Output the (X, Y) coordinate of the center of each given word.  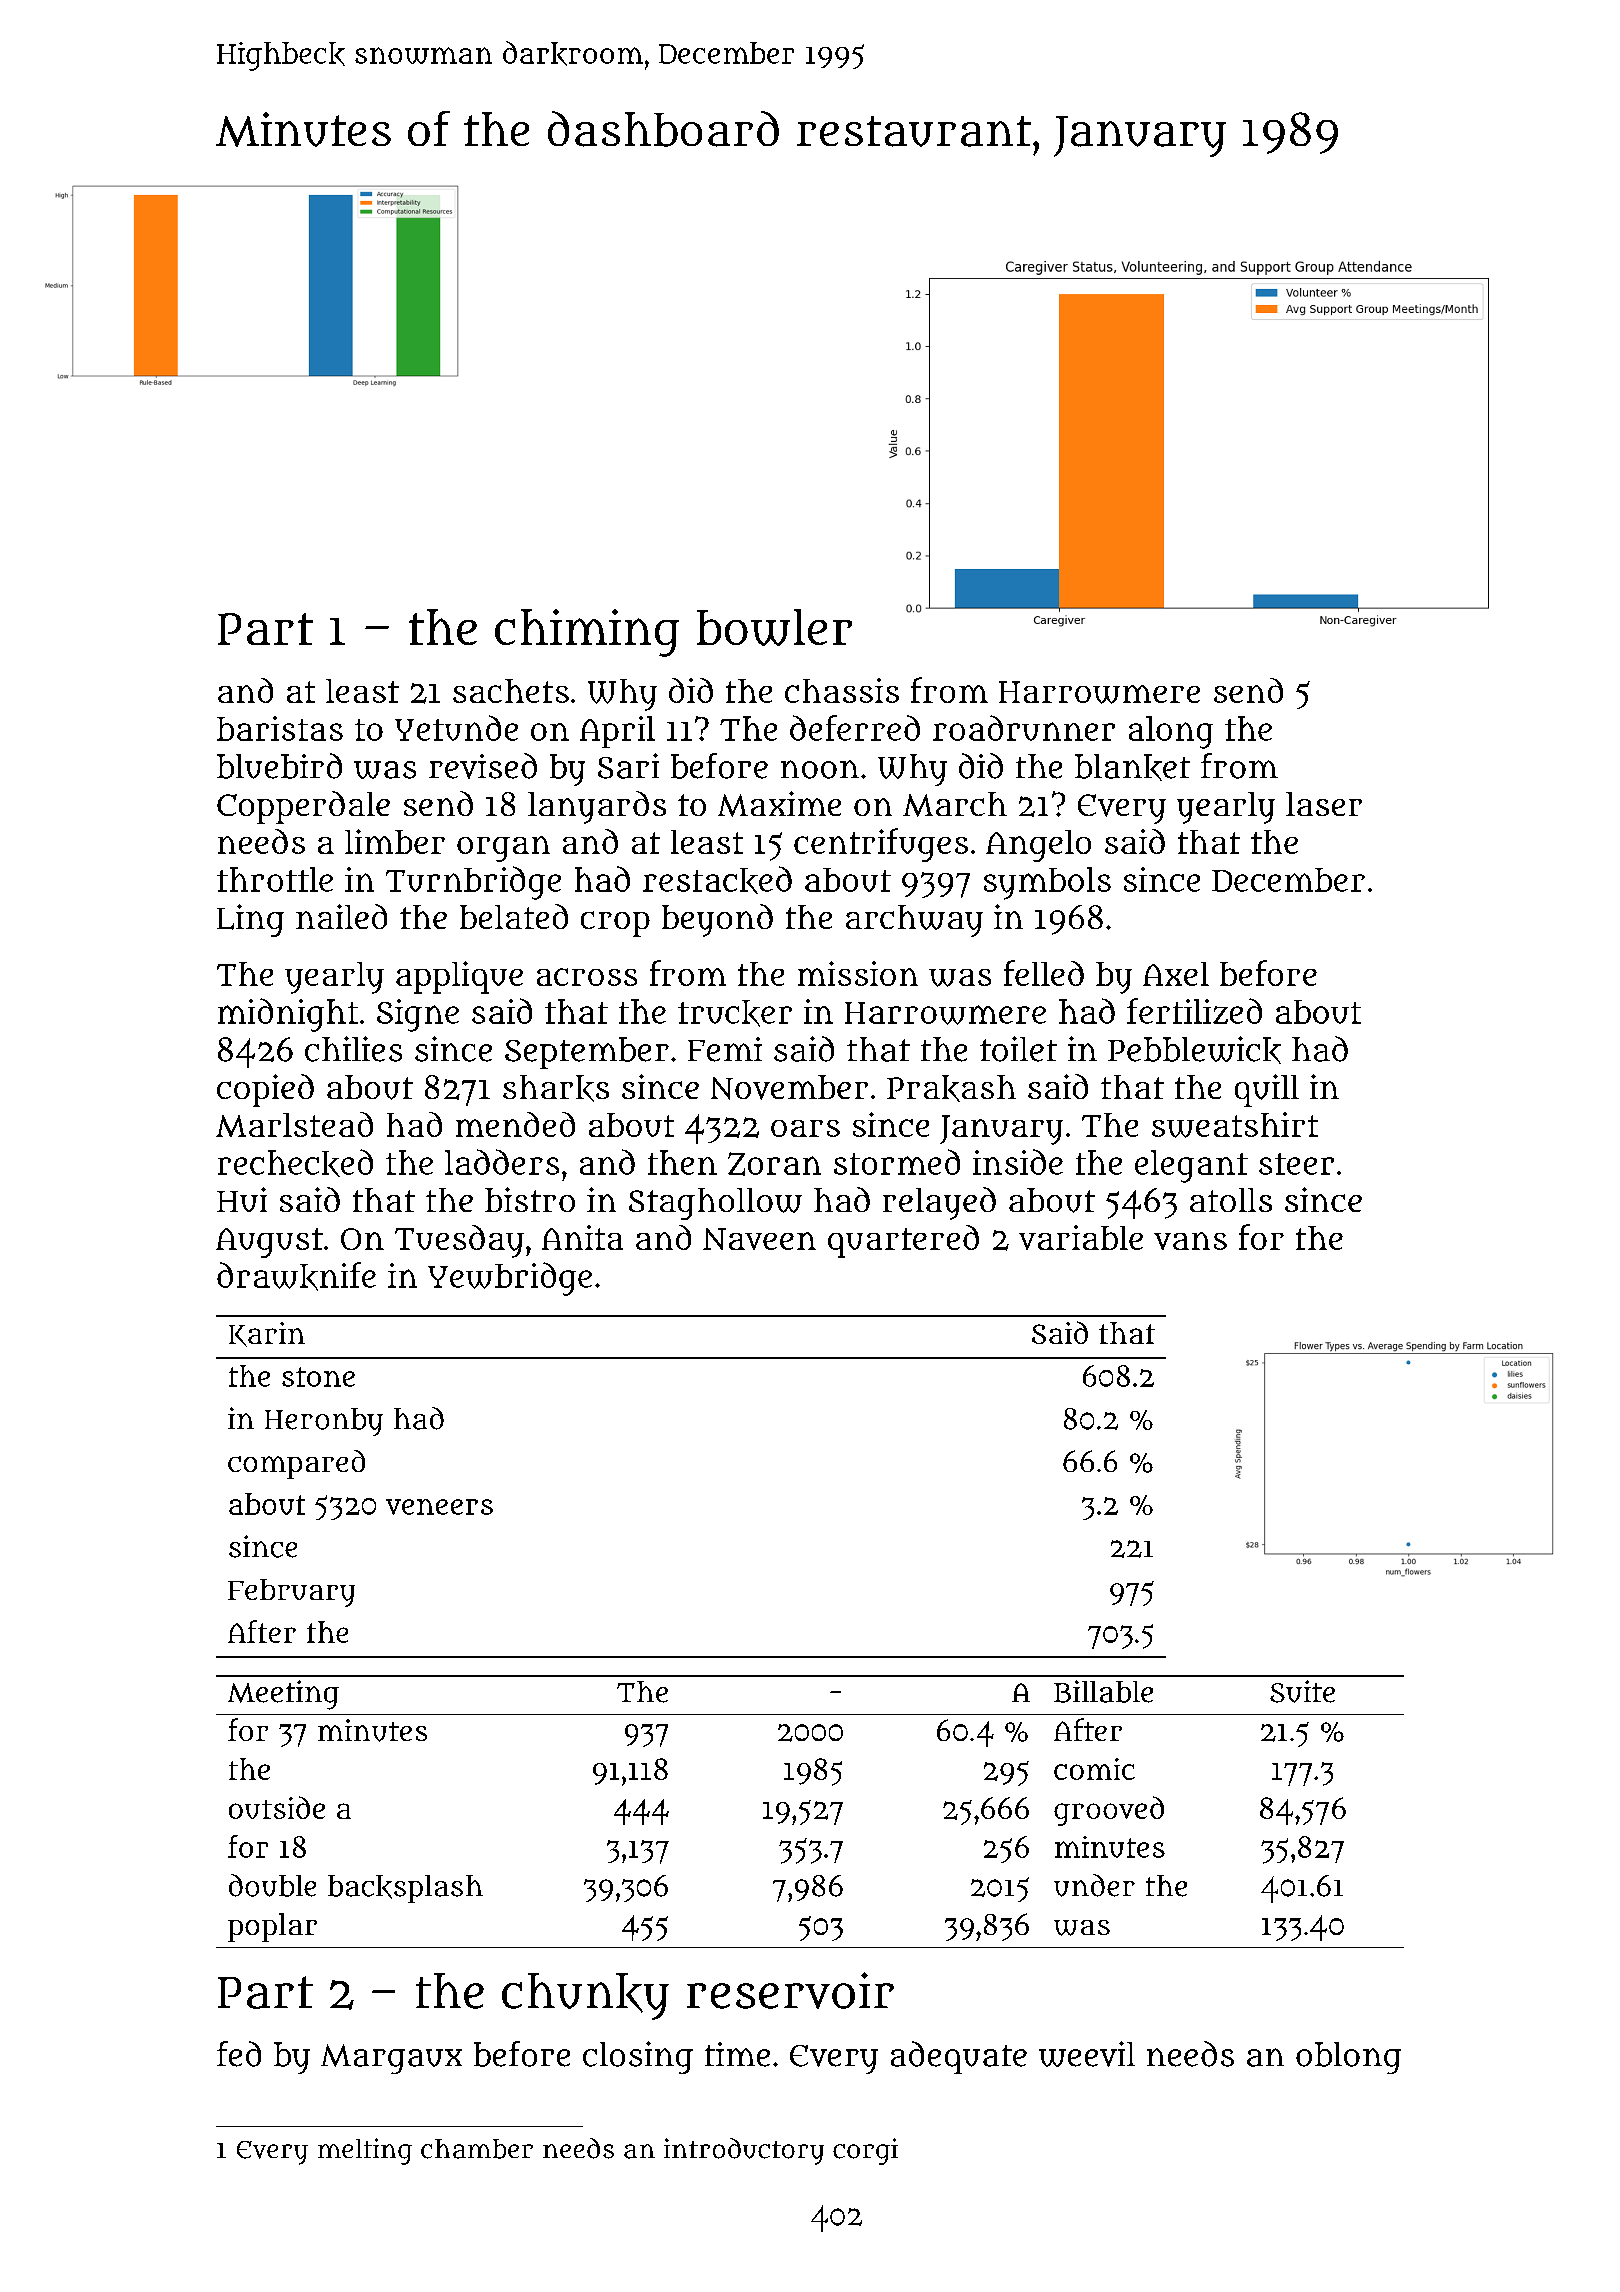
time (737, 2054)
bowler (774, 627)
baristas (280, 728)
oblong (1348, 2058)
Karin (267, 1334)
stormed (897, 1162)
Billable (1103, 1691)
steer (1296, 1164)
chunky (585, 1996)
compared (296, 1464)
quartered (903, 1241)
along (1171, 732)
